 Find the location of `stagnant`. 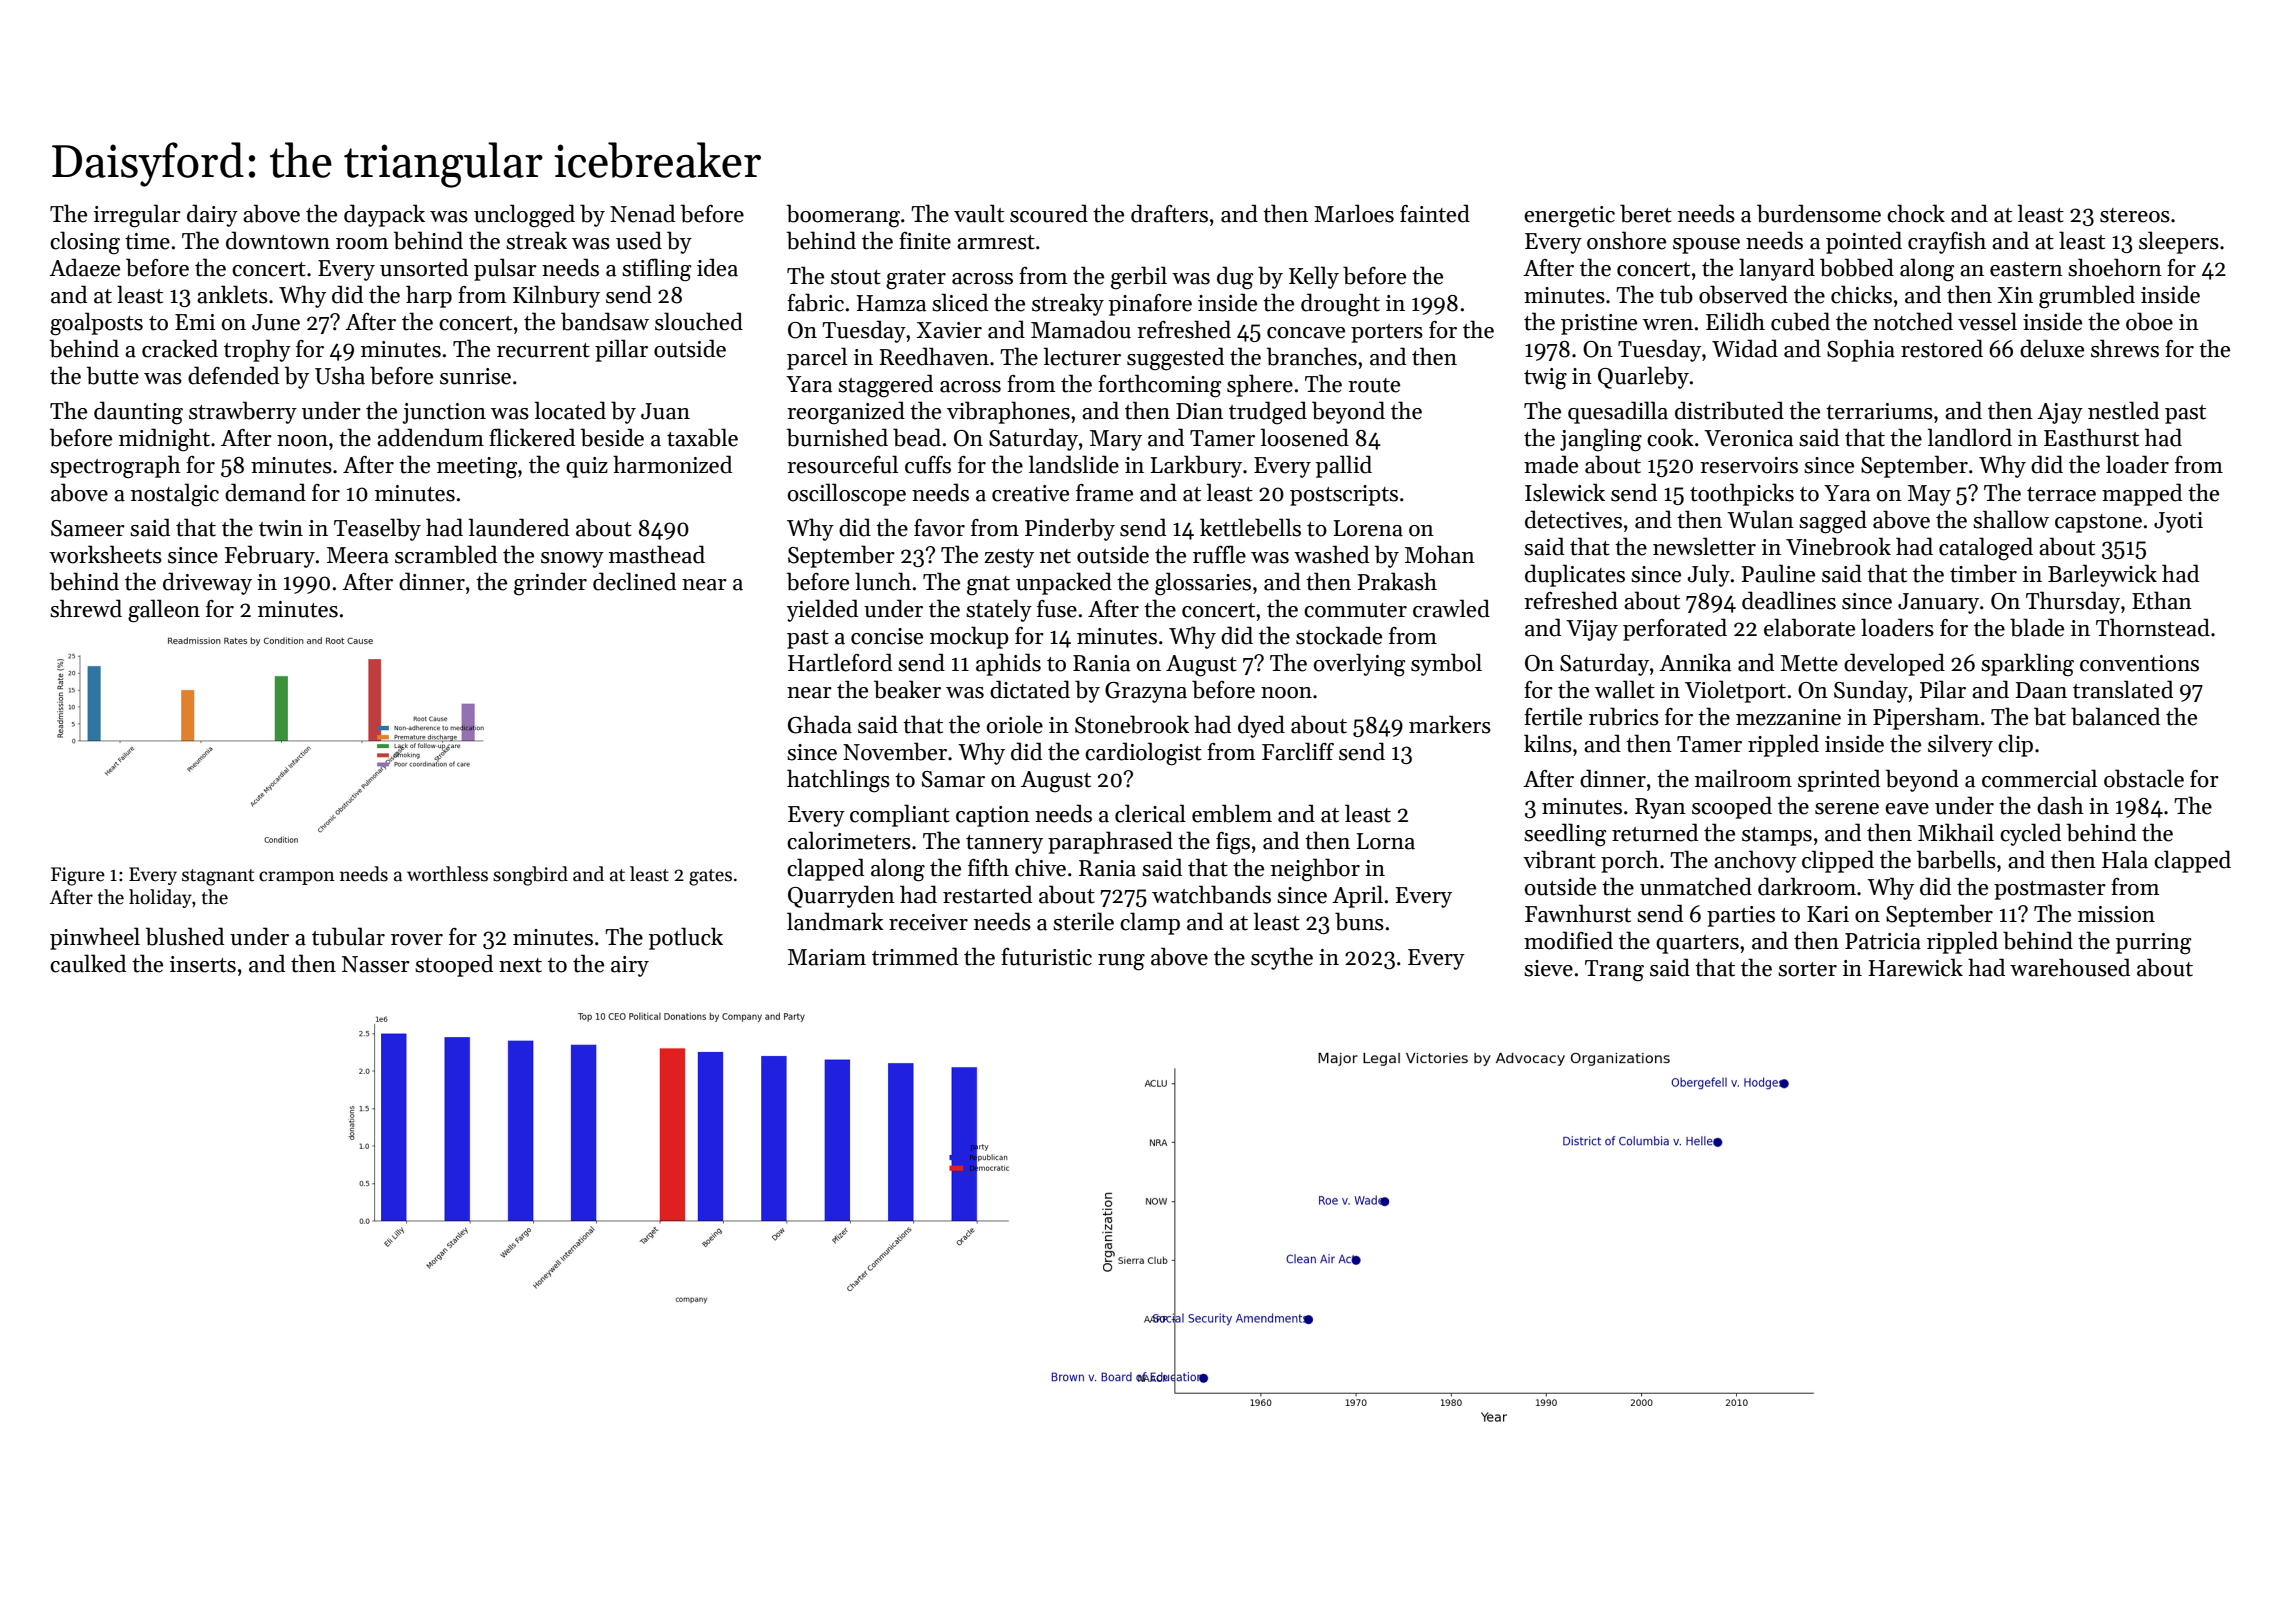

stagnant is located at coordinates (218, 877).
